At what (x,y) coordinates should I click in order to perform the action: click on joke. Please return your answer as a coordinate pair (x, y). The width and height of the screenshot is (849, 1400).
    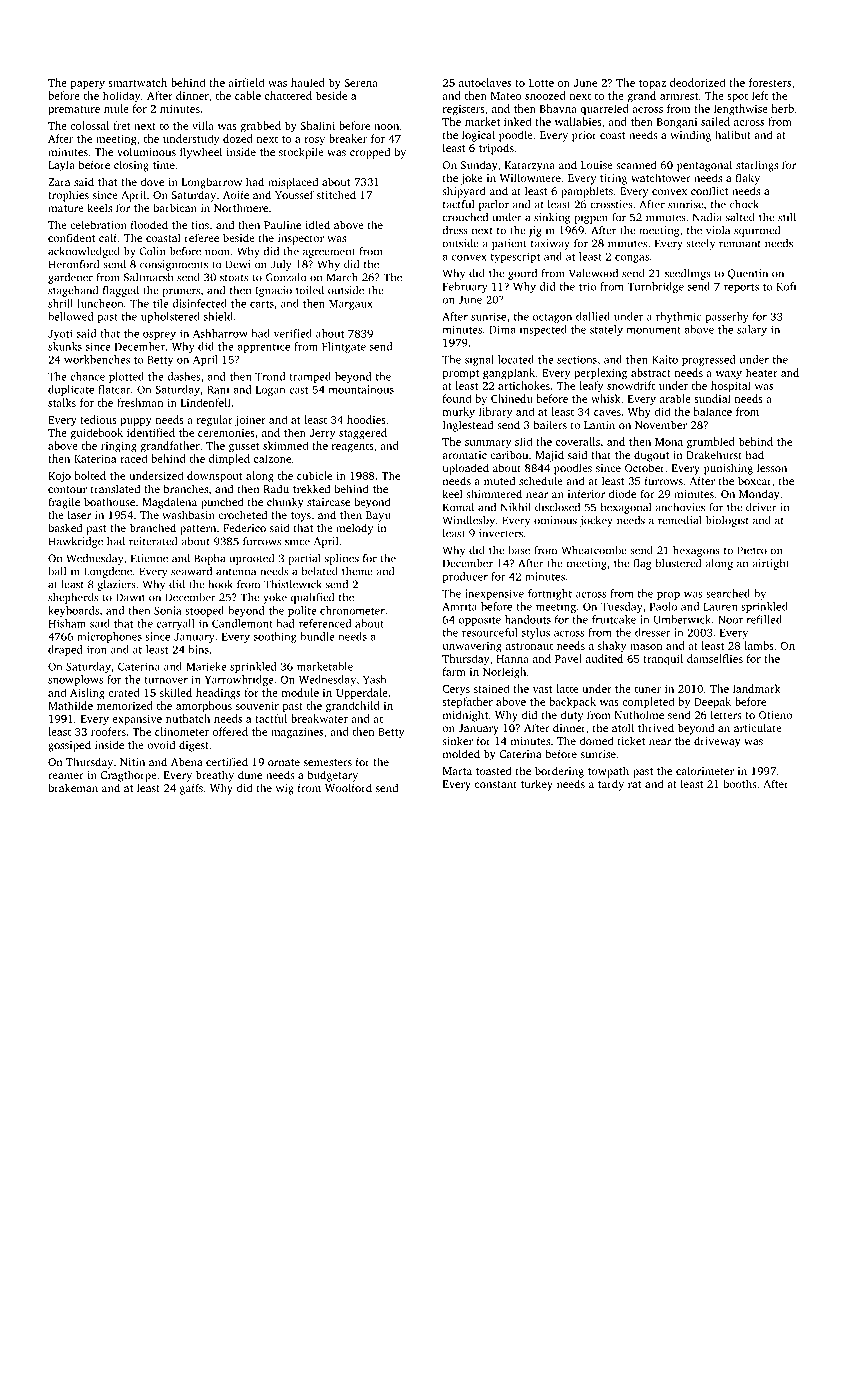
    Looking at the image, I should click on (472, 179).
